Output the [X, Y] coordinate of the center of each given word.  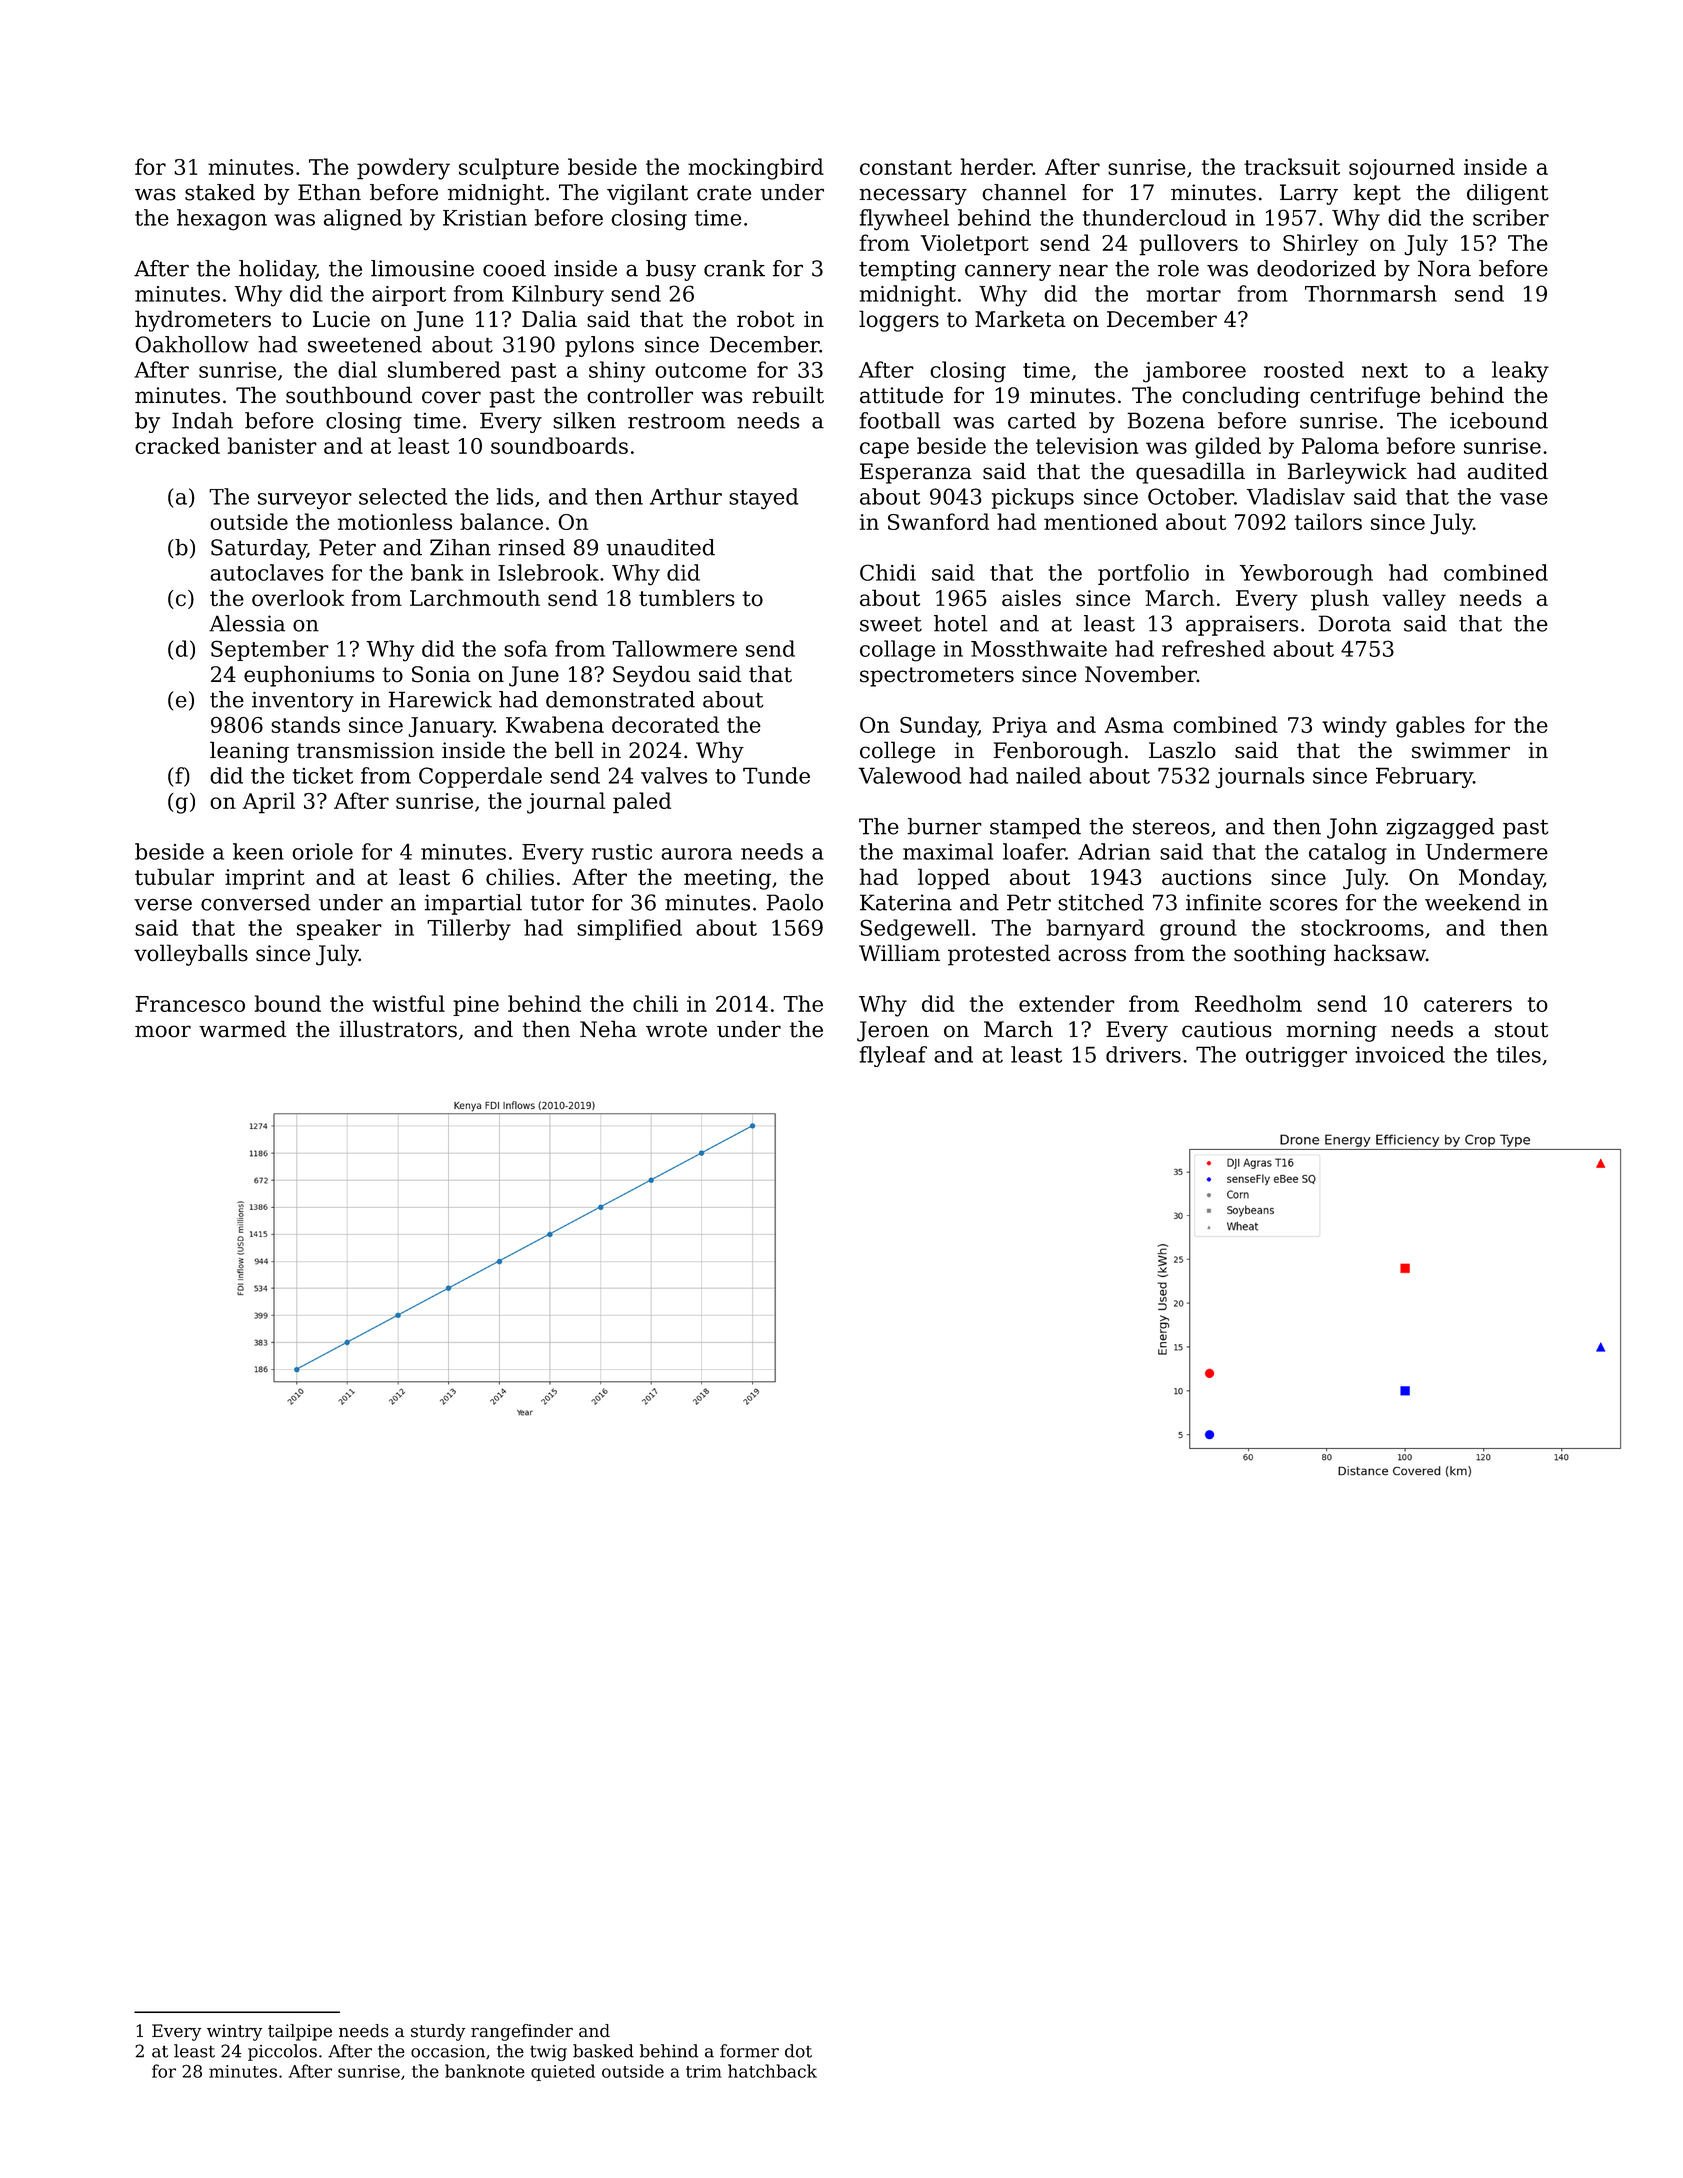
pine [476, 1006]
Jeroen [893, 1031]
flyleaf [893, 1056]
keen [258, 851]
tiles [1518, 1054]
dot [798, 2051]
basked [603, 2051]
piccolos [282, 2052]
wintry [234, 2032]
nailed [1048, 775]
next [1385, 370]
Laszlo [1182, 750]
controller [640, 395]
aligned [363, 220]
